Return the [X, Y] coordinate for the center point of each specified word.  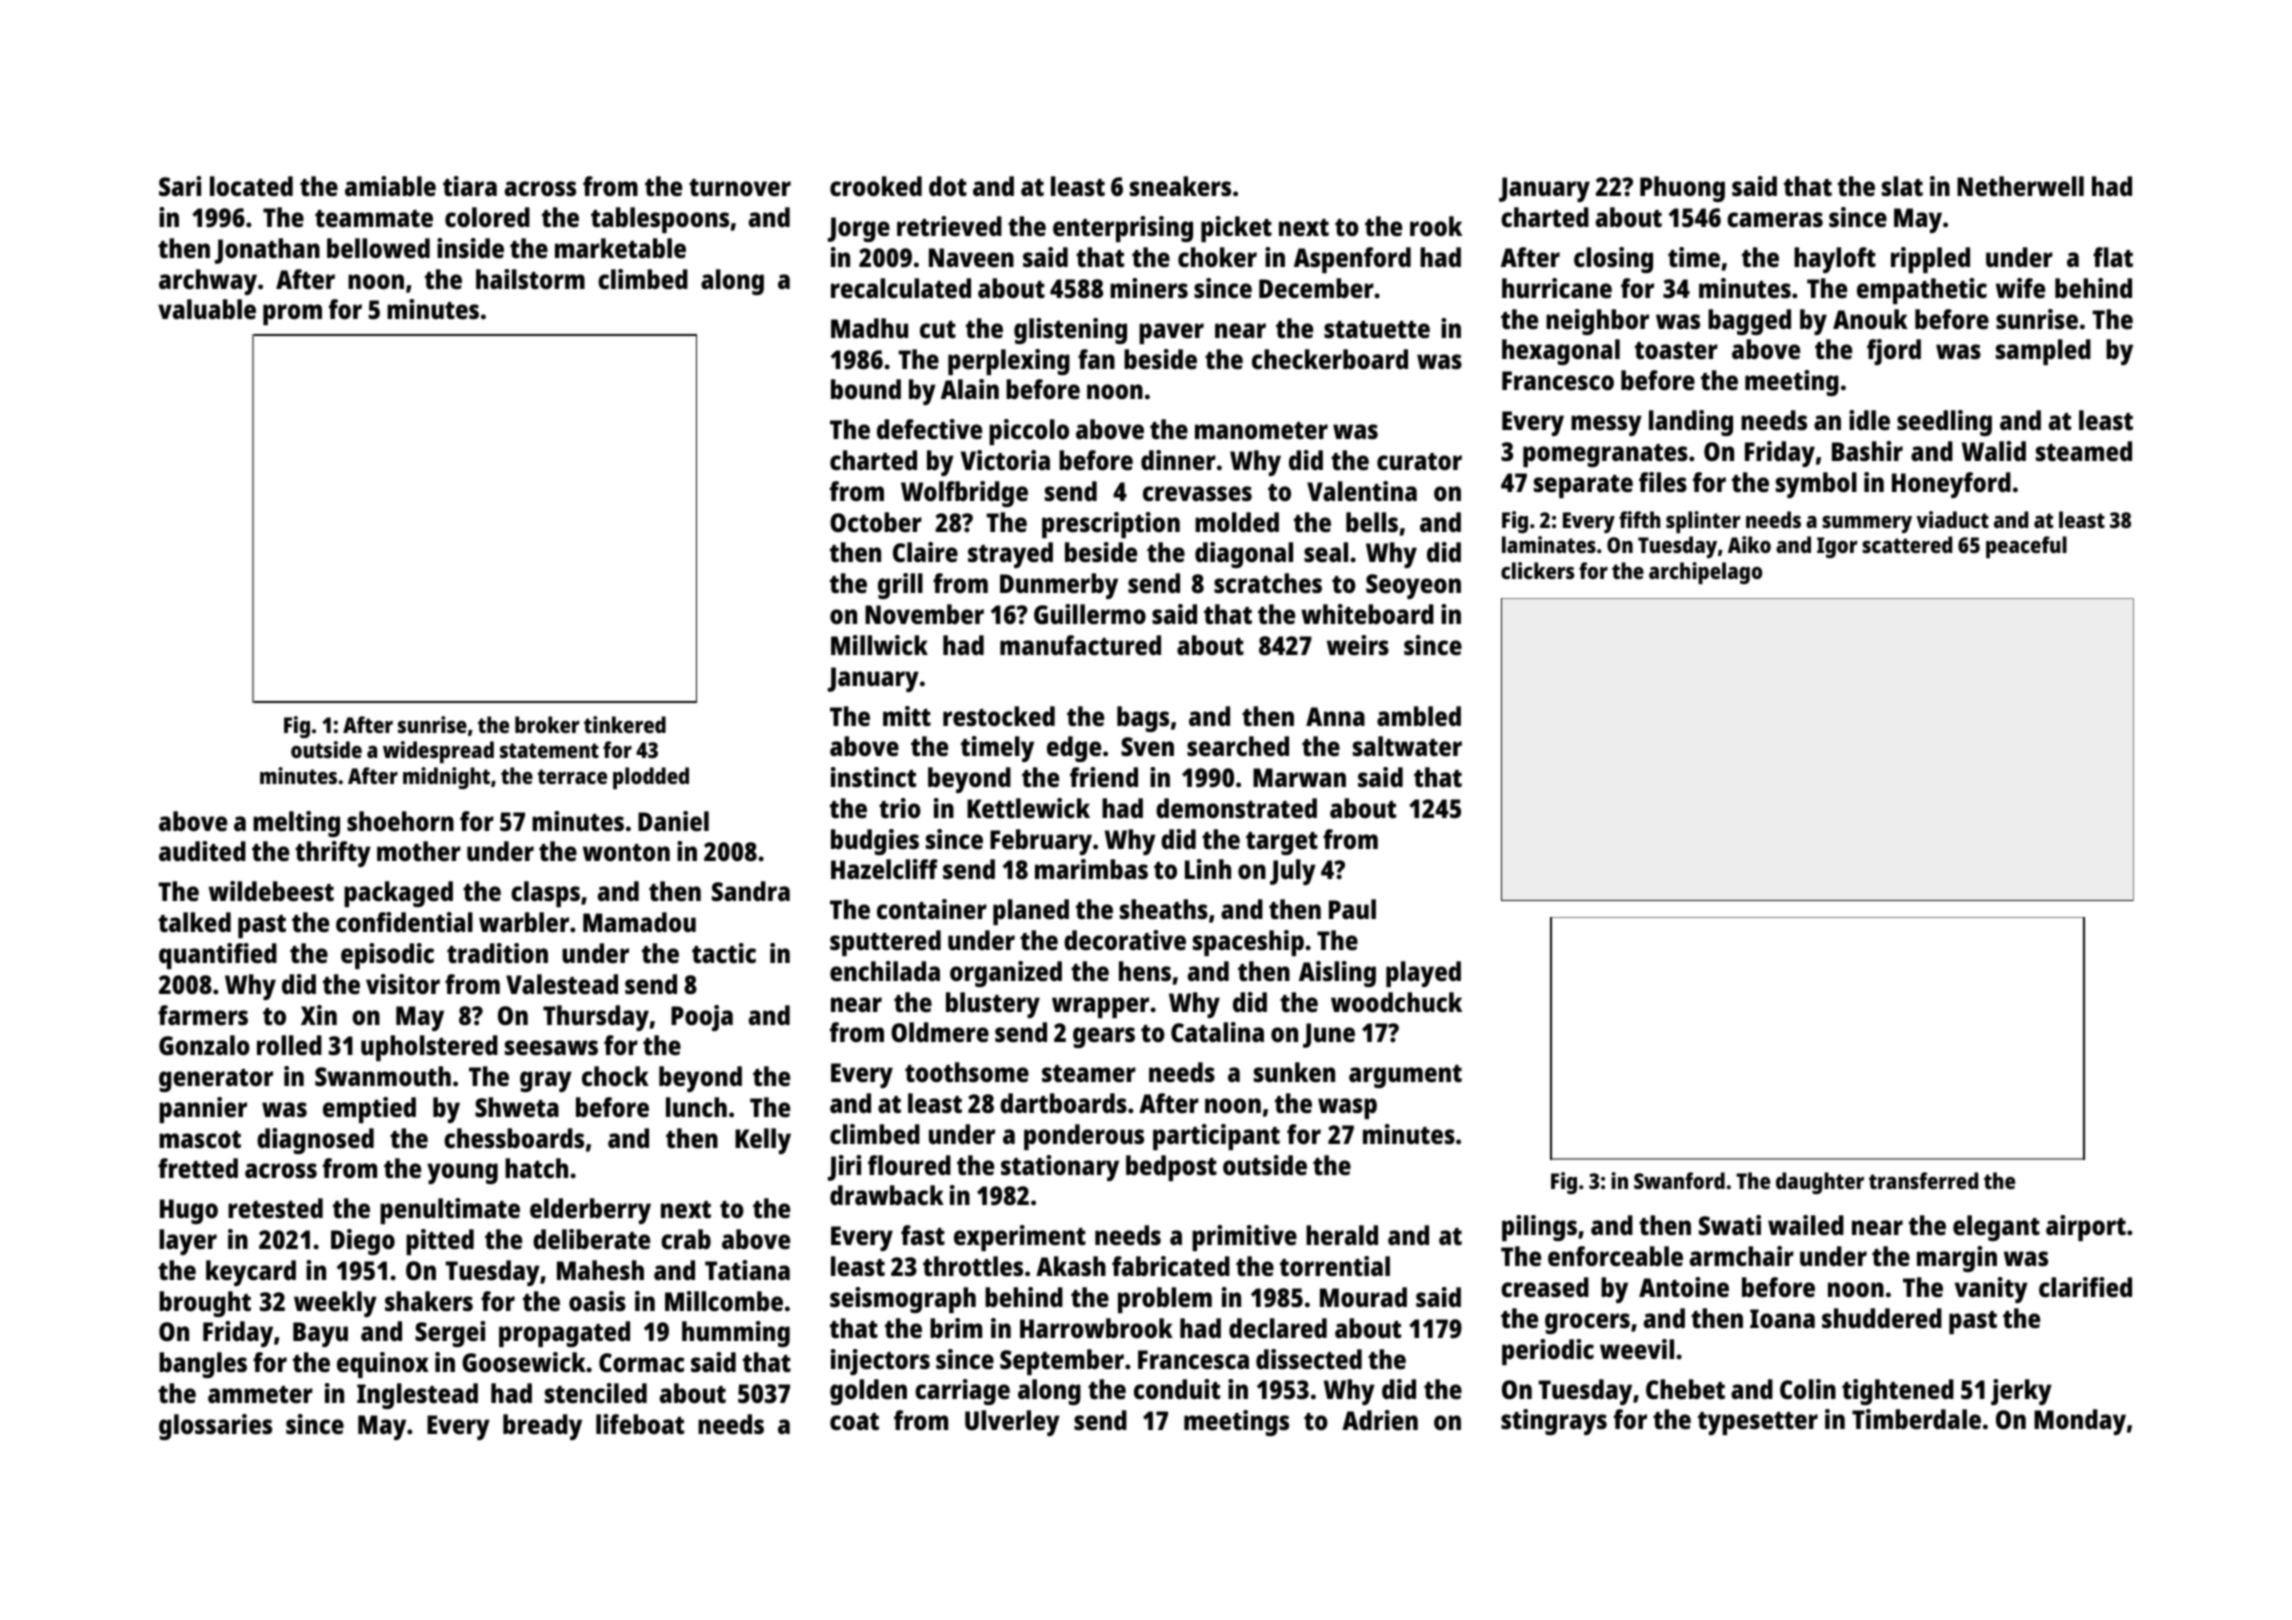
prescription [1111, 525]
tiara [470, 186]
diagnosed [315, 1141]
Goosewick [524, 1362]
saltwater [1407, 746]
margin [1957, 1259]
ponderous [1084, 1137]
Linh [1208, 869]
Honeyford [1951, 485]
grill [900, 586]
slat [1902, 186]
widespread [438, 752]
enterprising [1123, 229]
